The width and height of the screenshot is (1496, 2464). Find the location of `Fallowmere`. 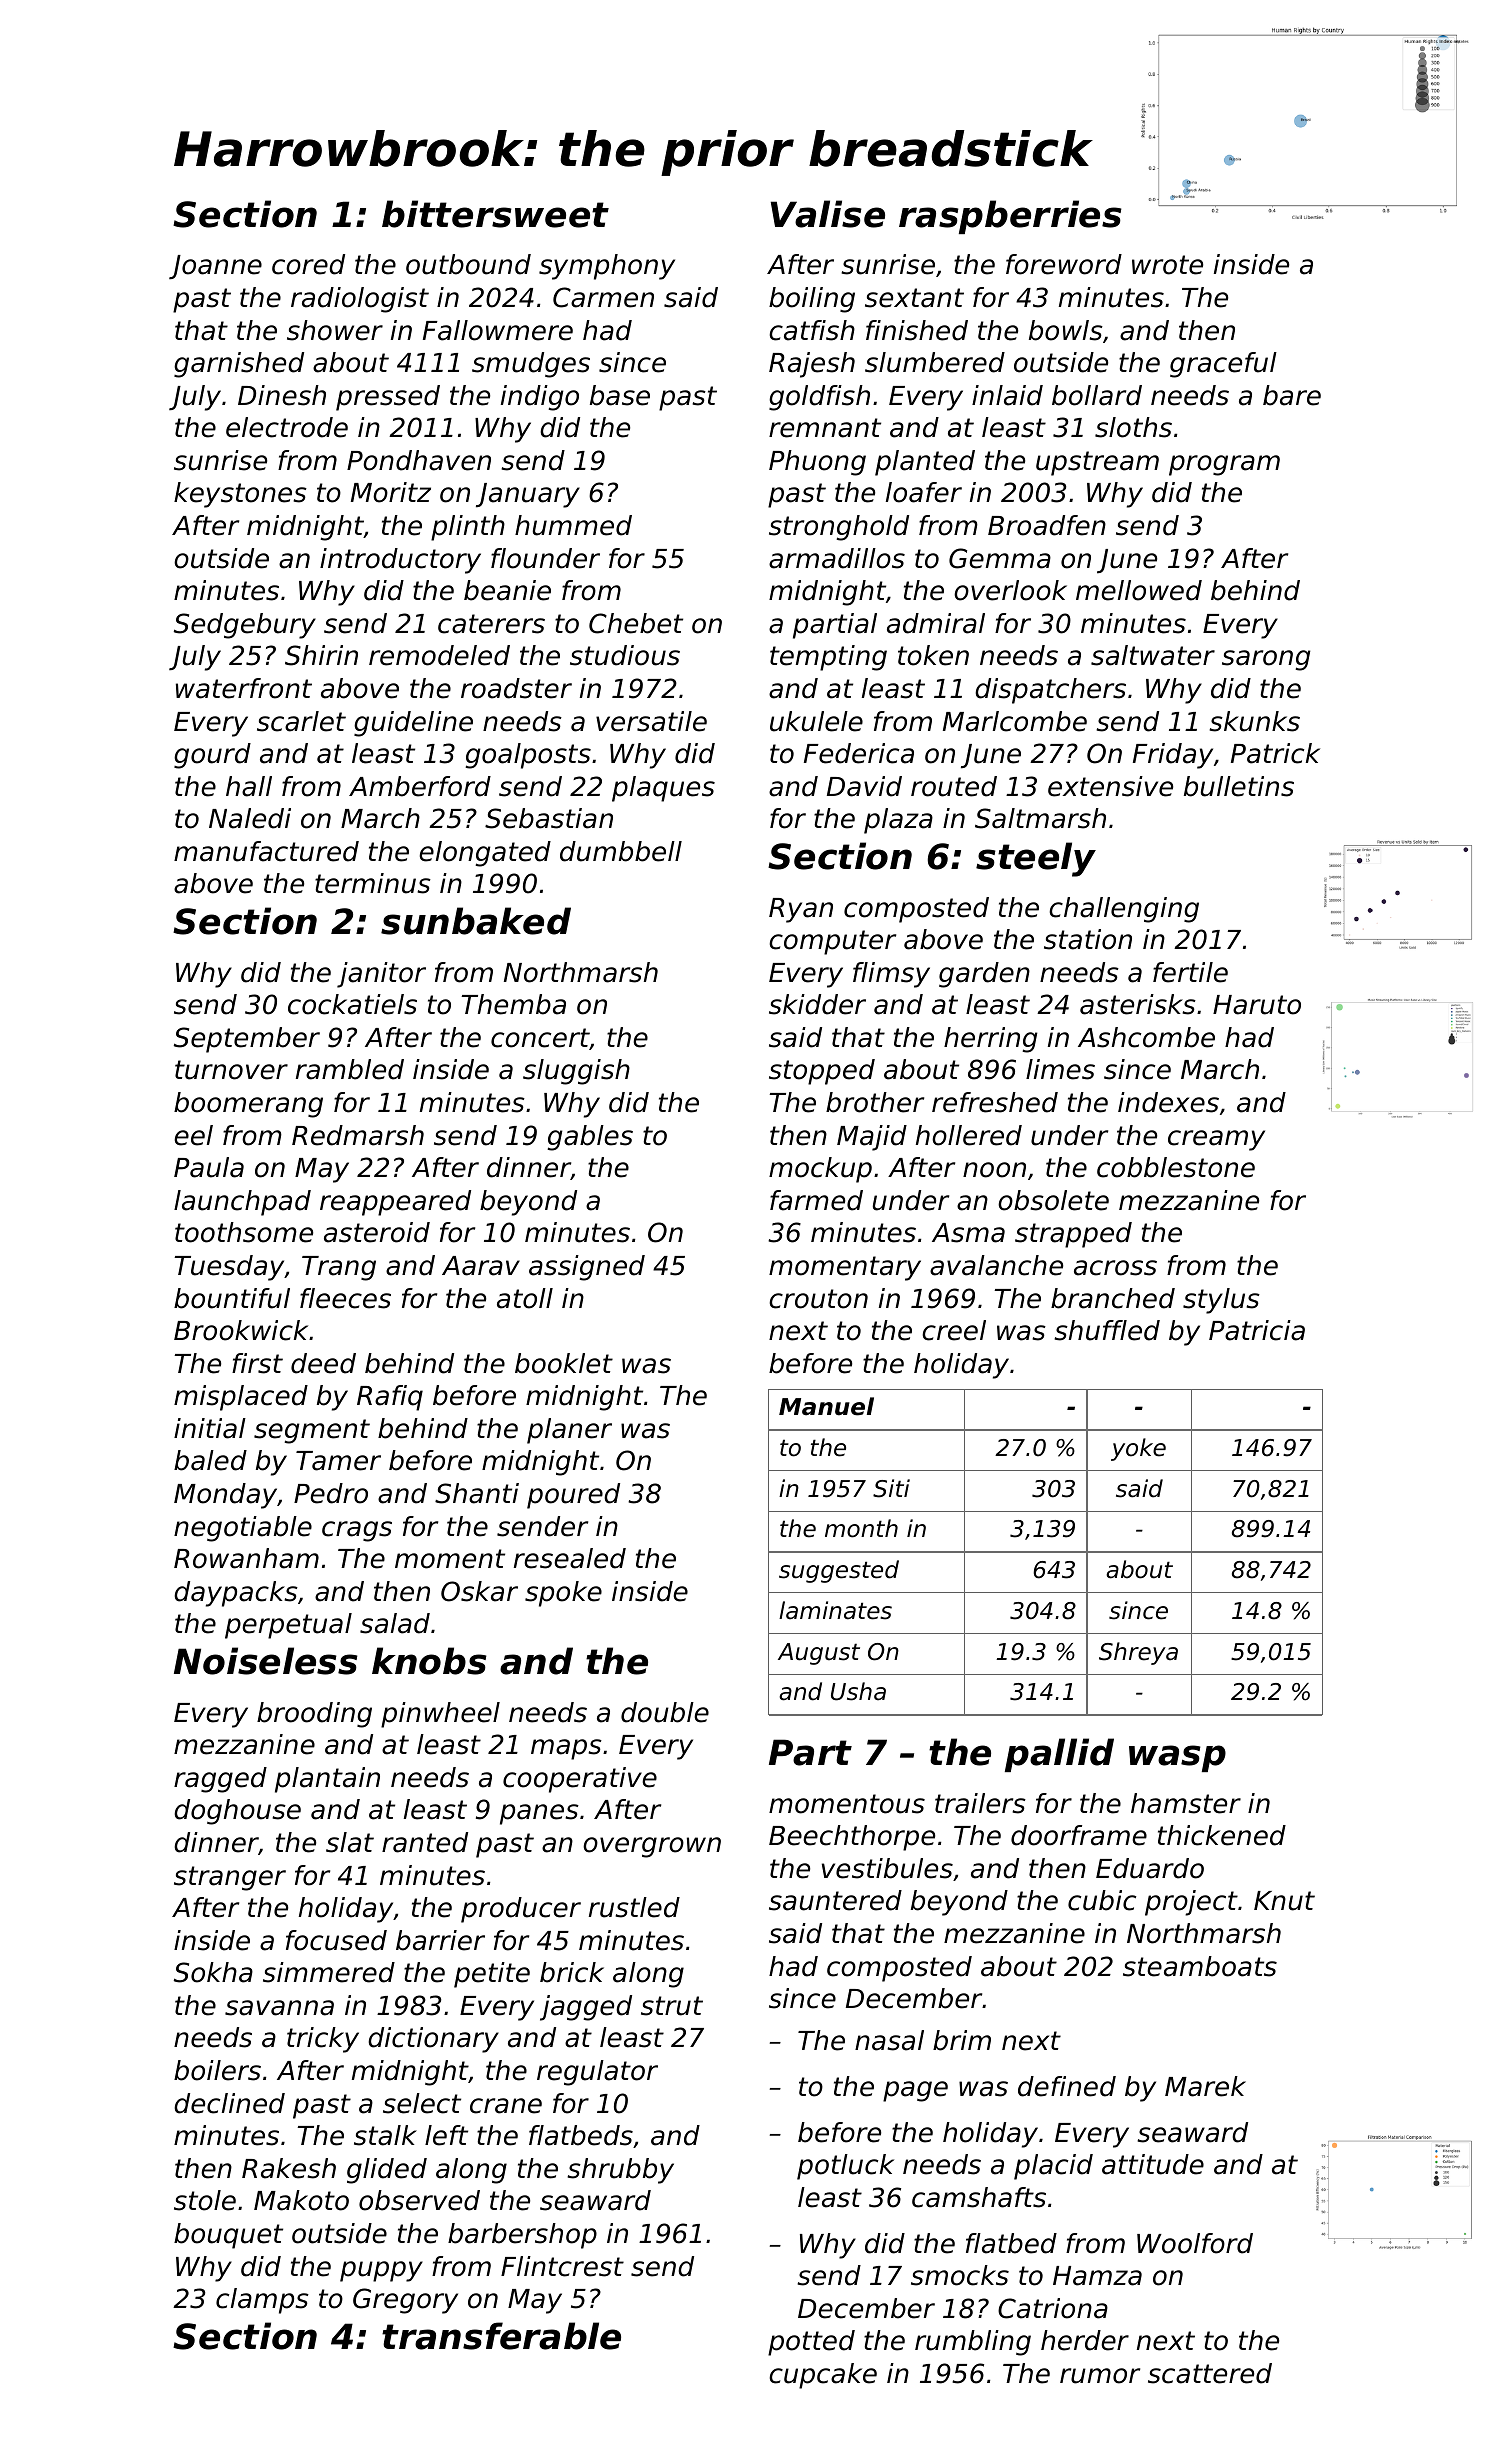

Fallowmere is located at coordinates (498, 330).
